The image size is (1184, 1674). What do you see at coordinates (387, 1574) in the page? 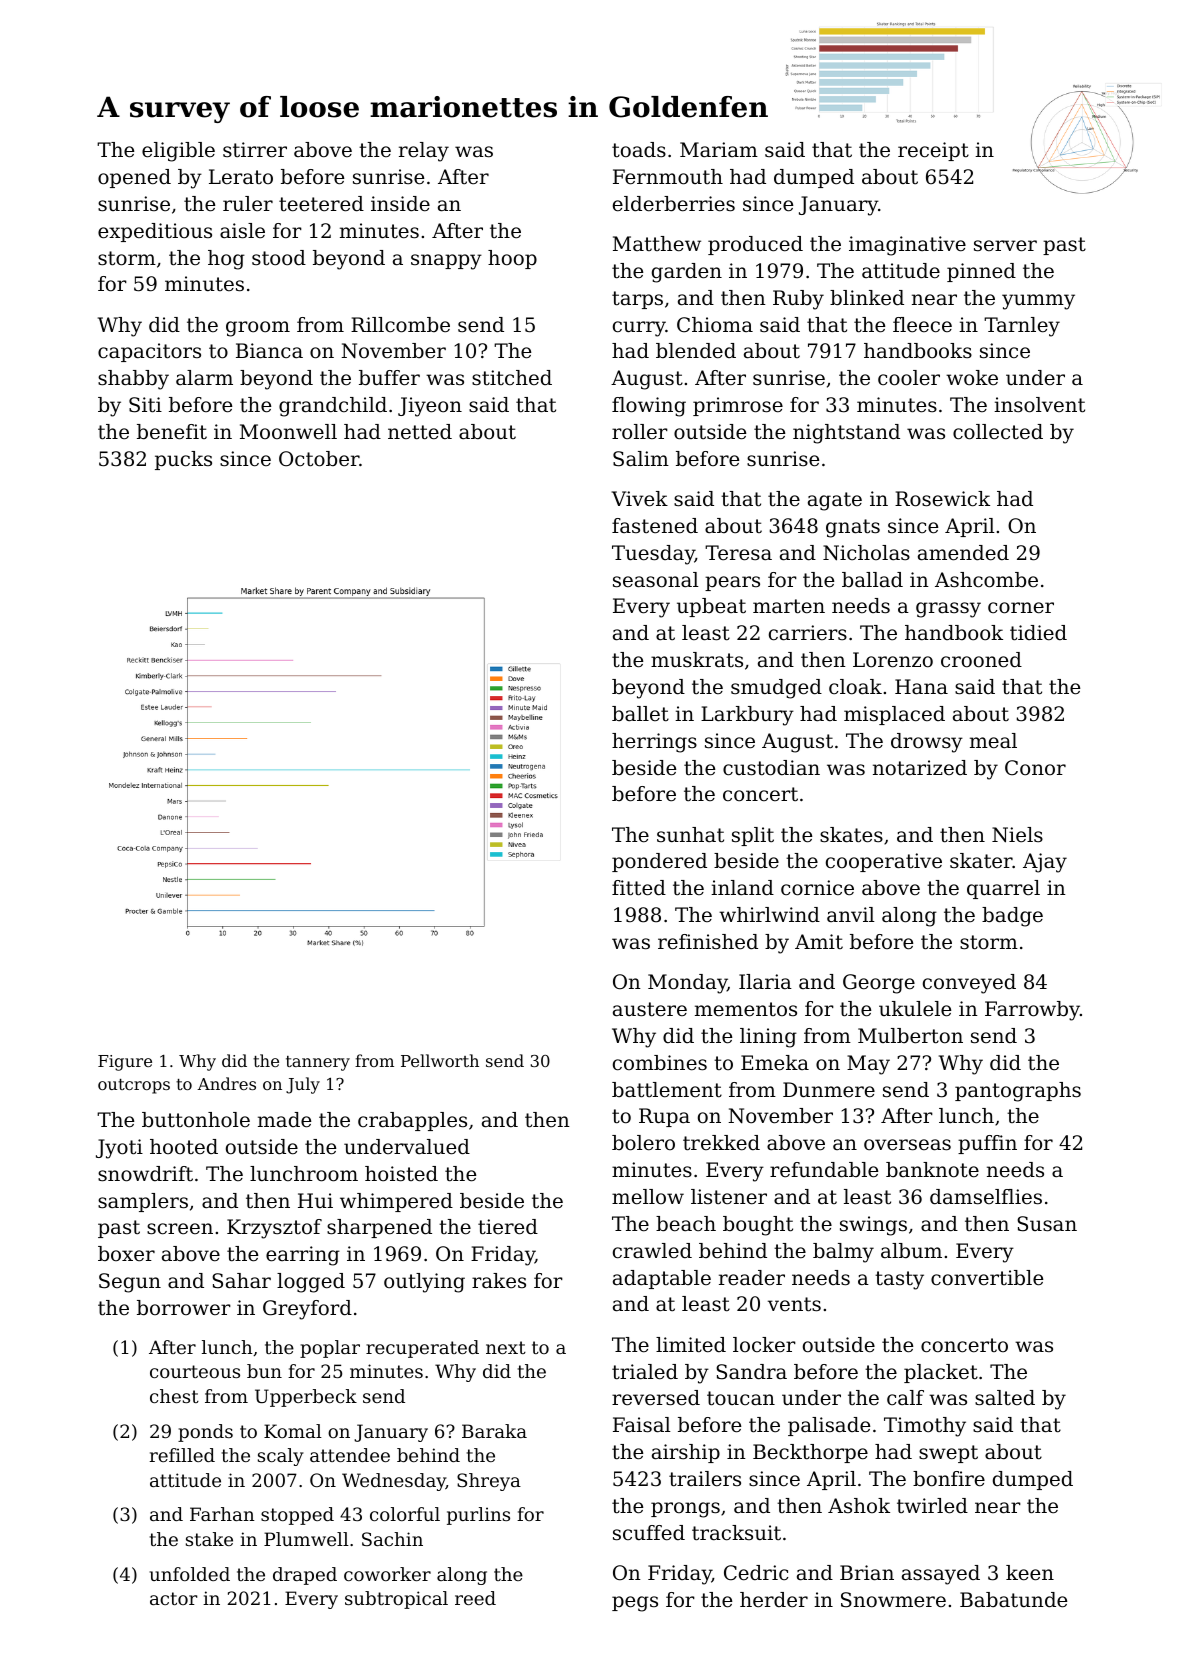
I see `coworker` at bounding box center [387, 1574].
